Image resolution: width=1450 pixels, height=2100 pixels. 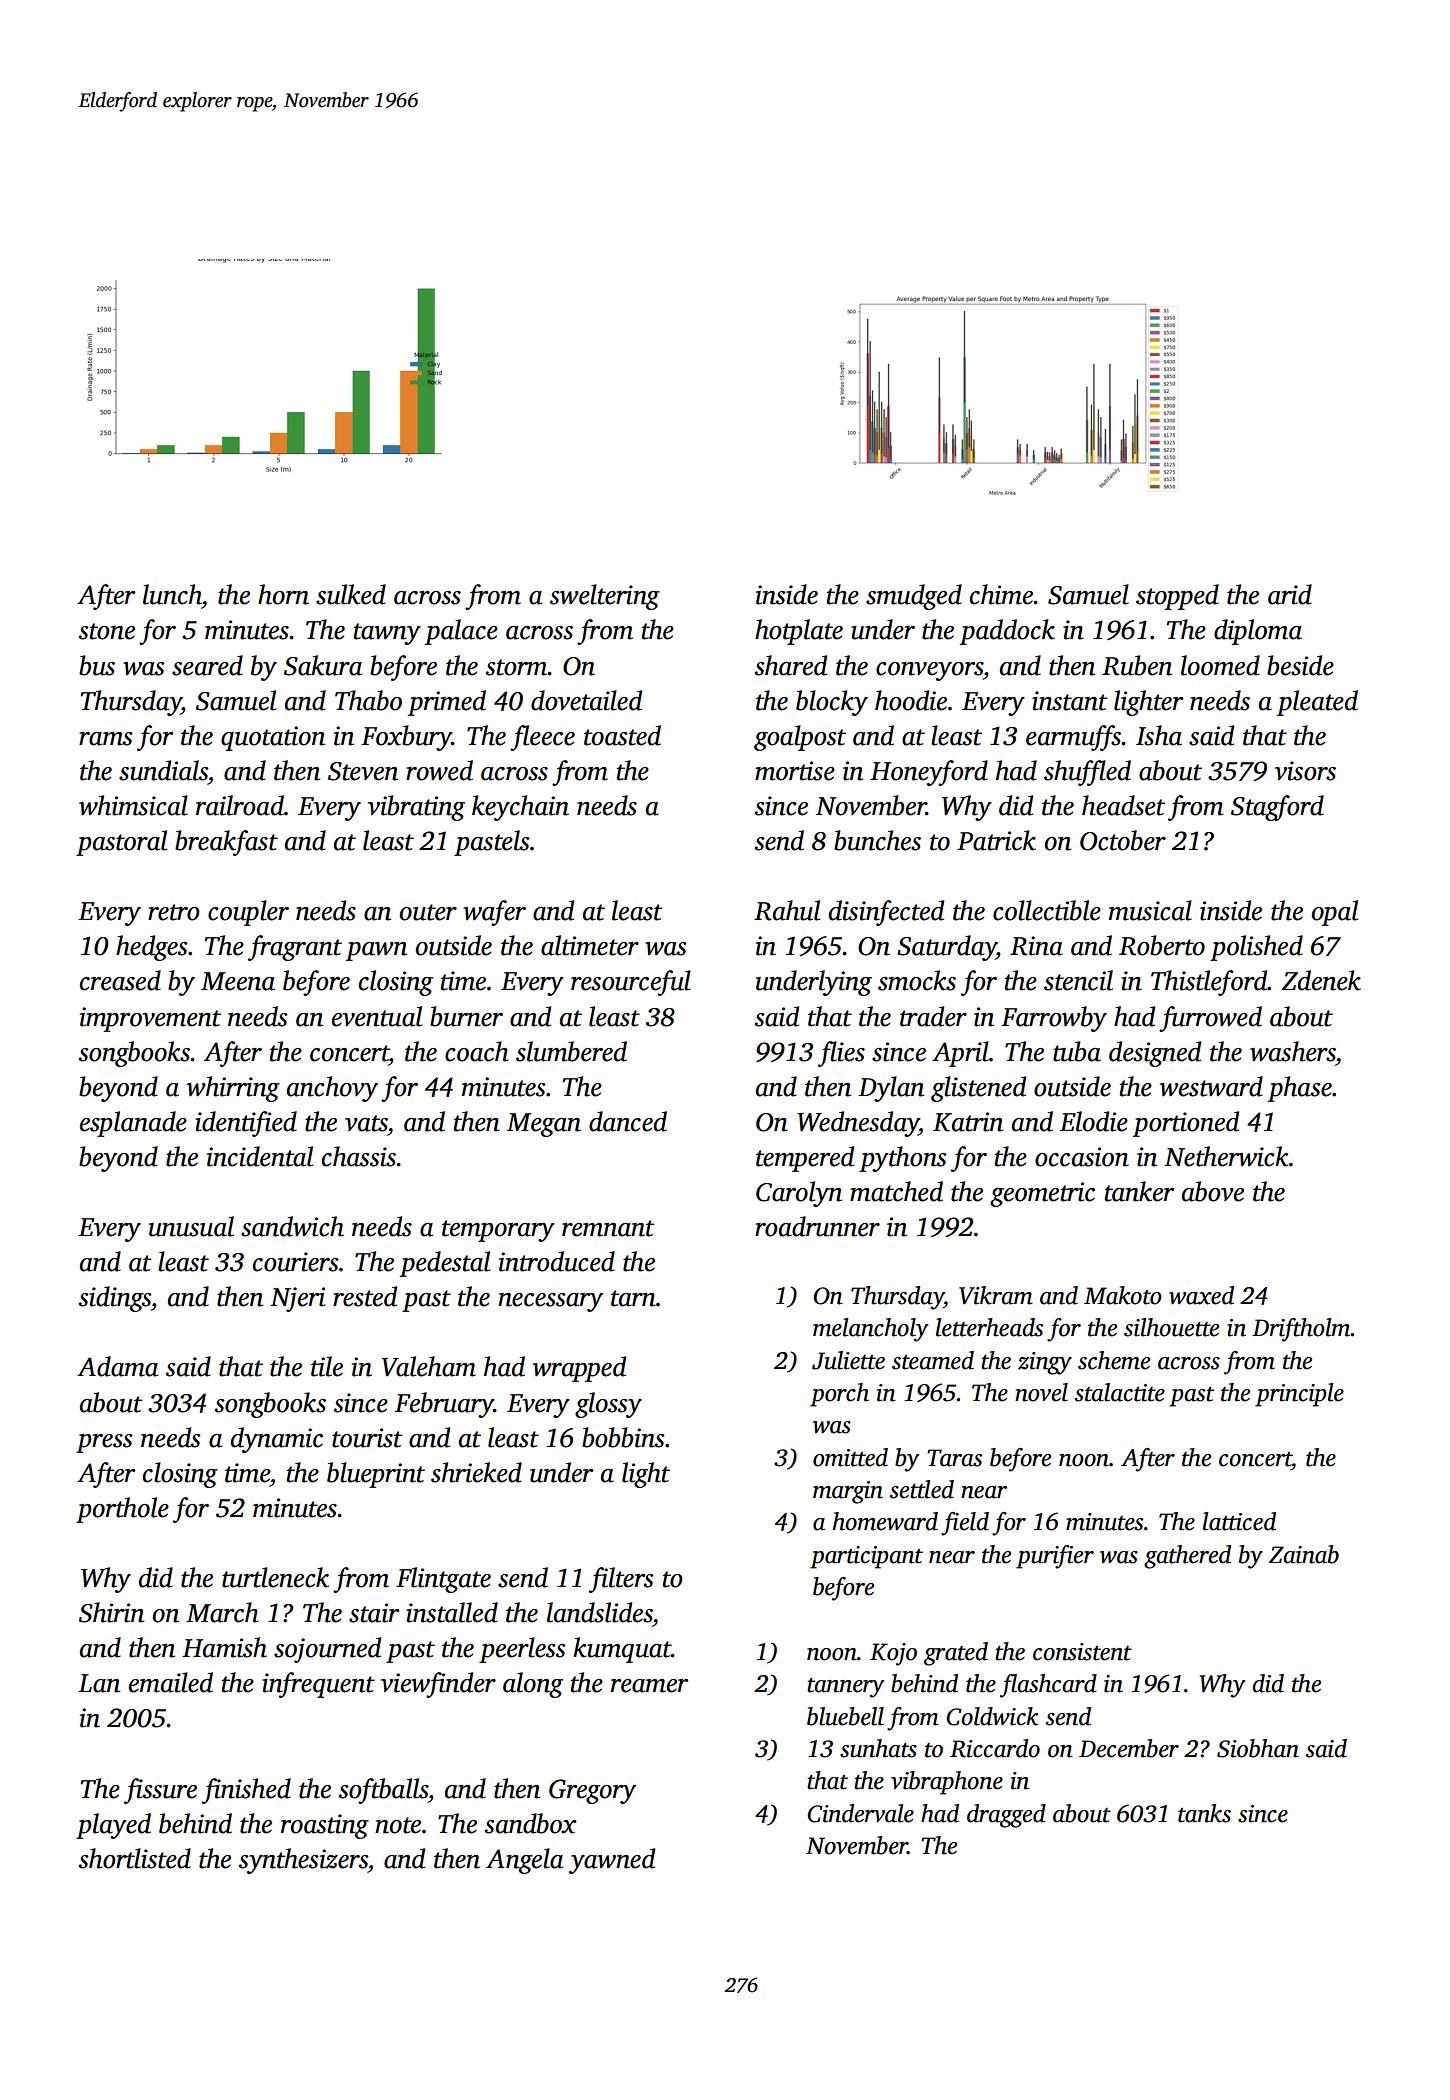 What do you see at coordinates (787, 910) in the screenshot?
I see `Rahul` at bounding box center [787, 910].
